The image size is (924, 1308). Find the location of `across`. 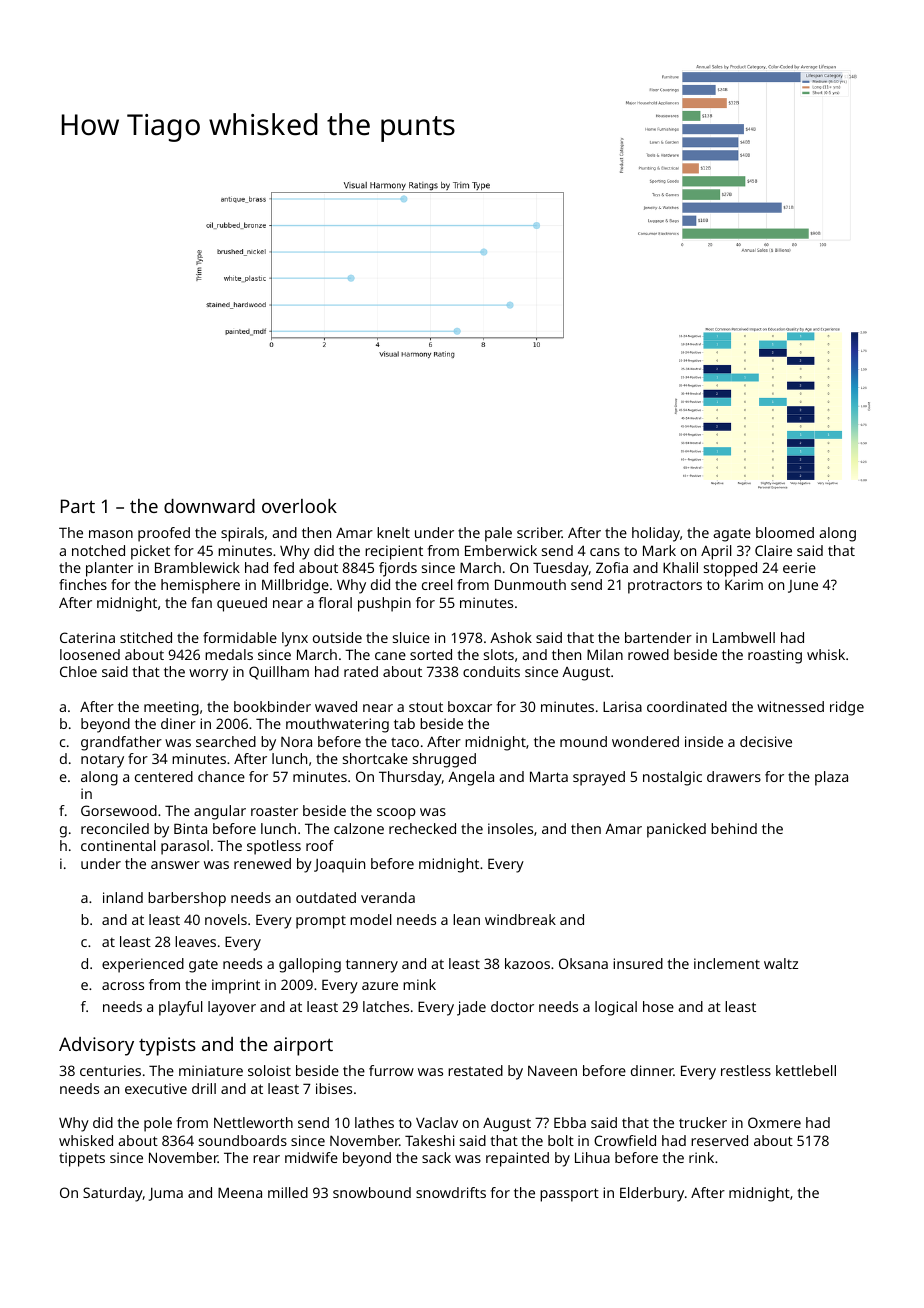

across is located at coordinates (123, 986).
